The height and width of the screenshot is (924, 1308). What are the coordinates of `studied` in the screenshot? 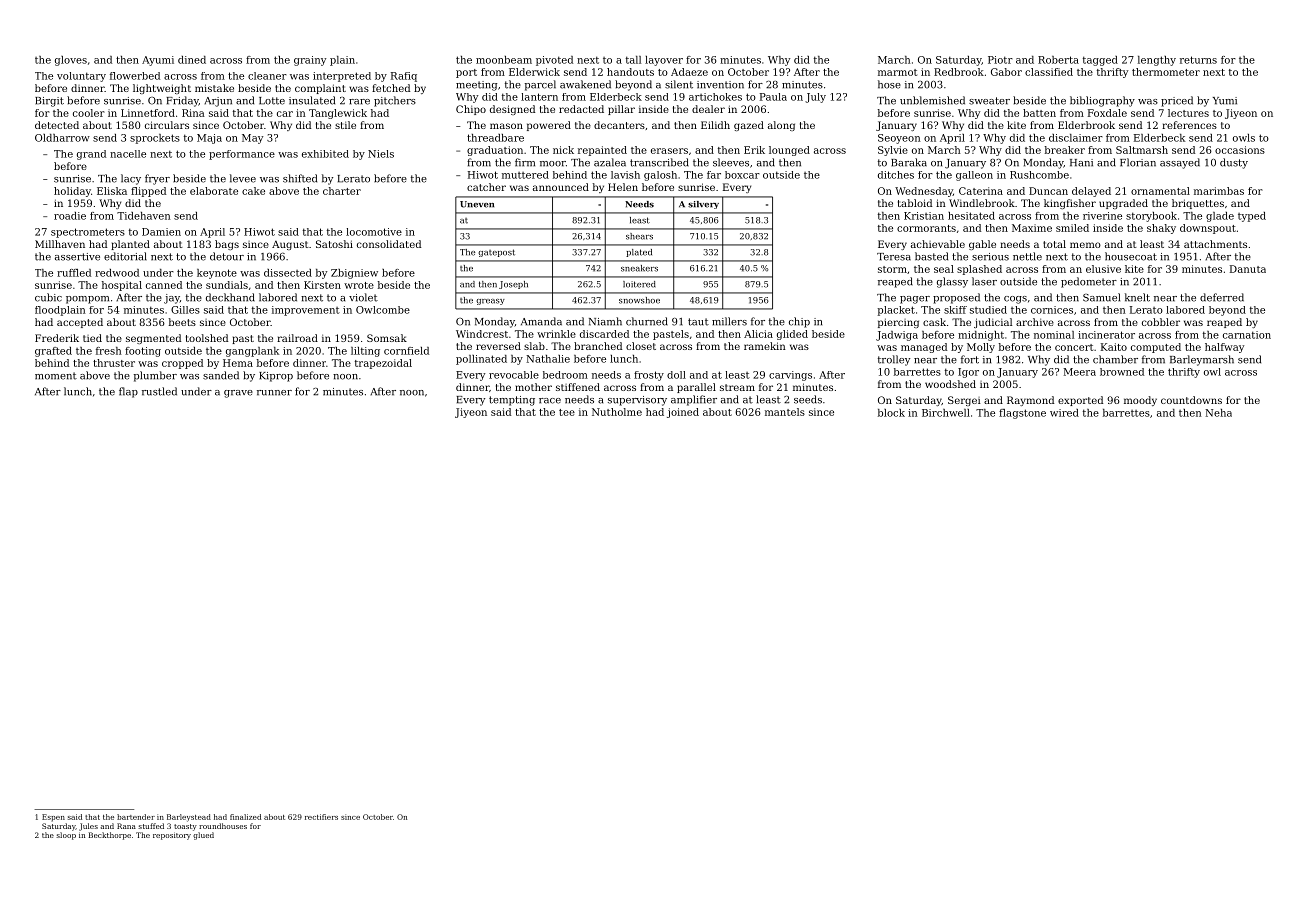 It's located at (988, 310).
